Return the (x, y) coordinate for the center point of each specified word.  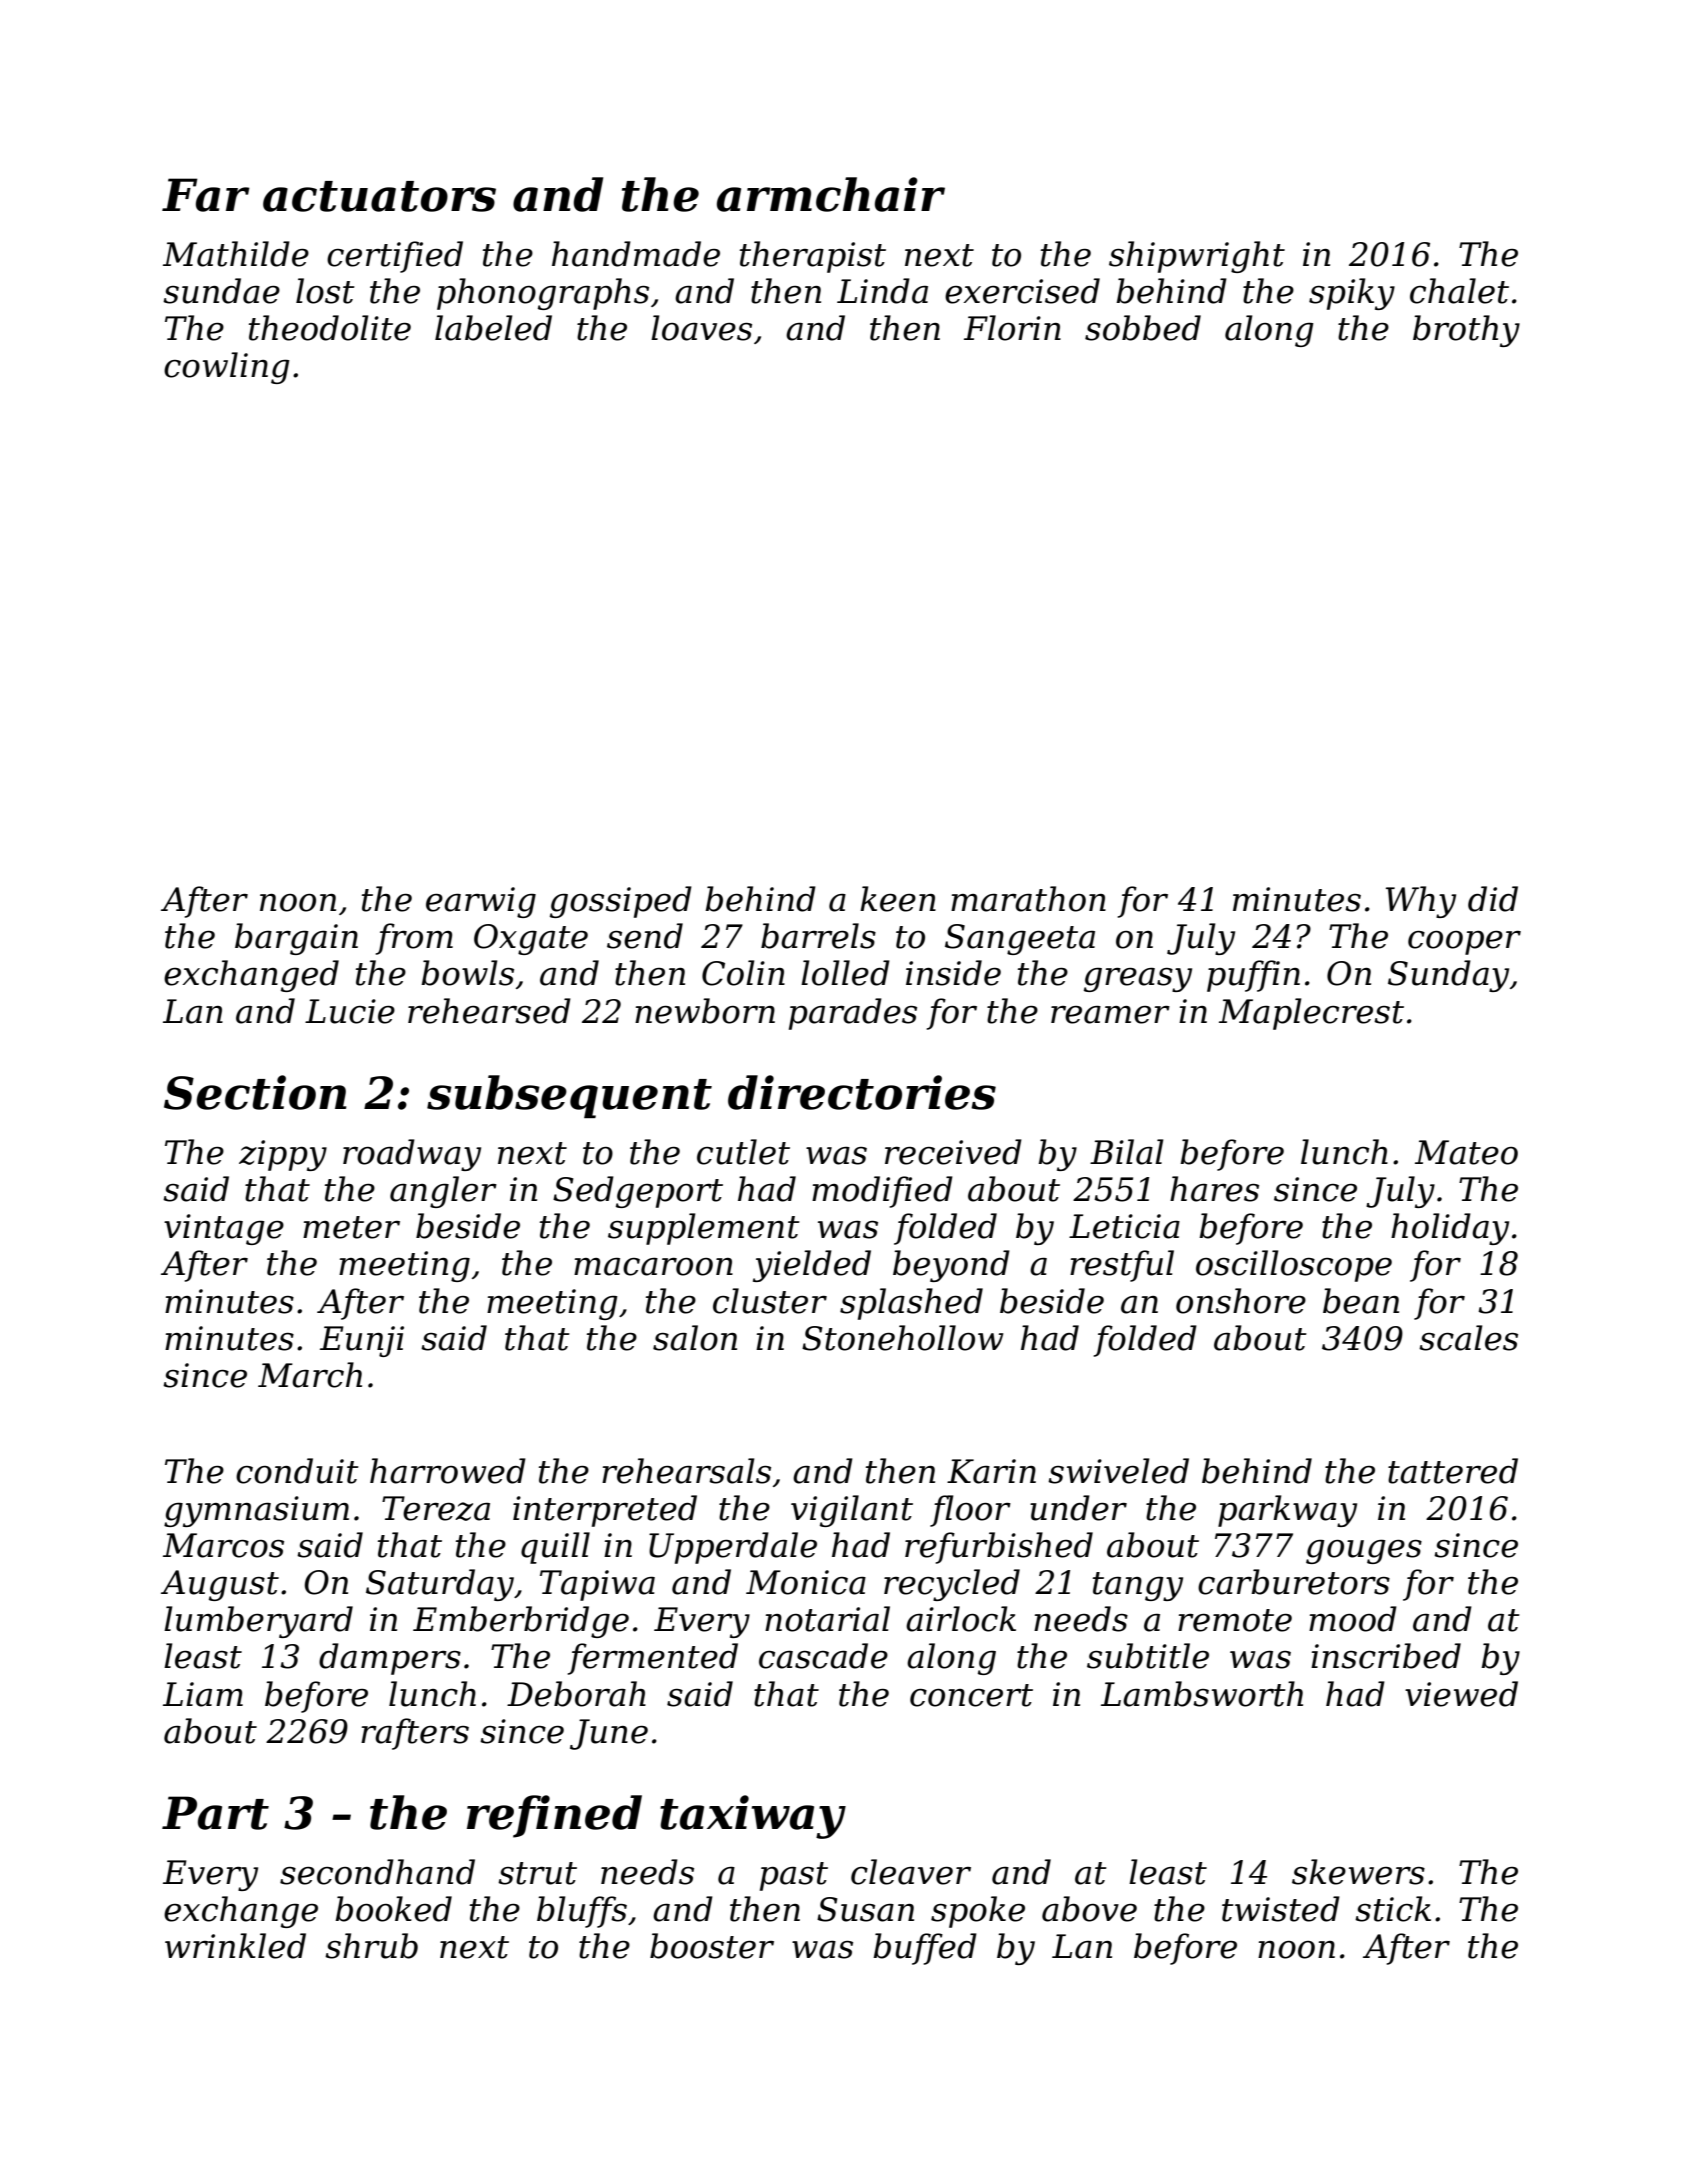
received (953, 1152)
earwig (481, 902)
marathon (1028, 899)
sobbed (1143, 328)
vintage (224, 1229)
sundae (221, 291)
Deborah (576, 1694)
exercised (1022, 291)
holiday (1450, 1229)
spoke (978, 1912)
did (1493, 899)
